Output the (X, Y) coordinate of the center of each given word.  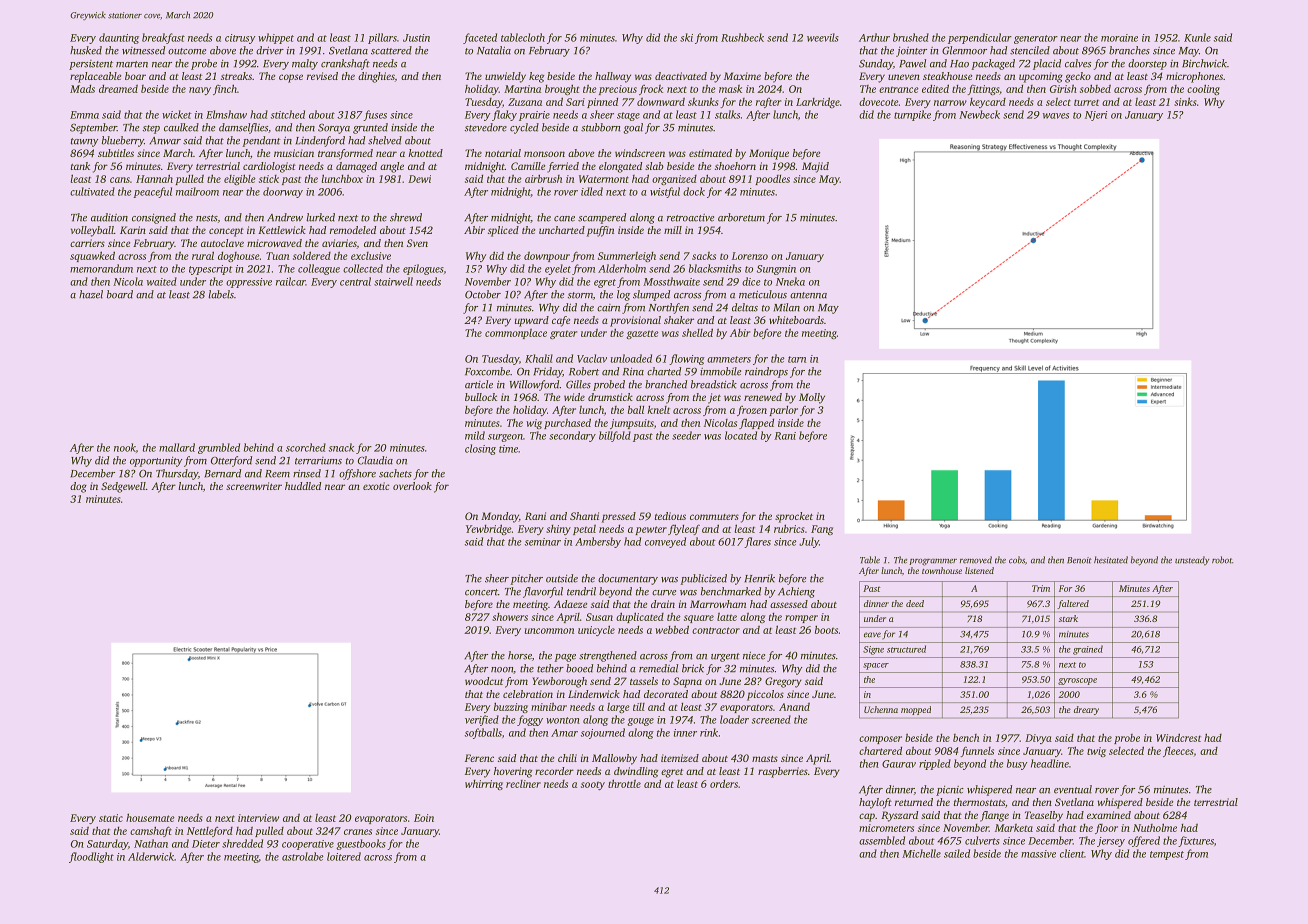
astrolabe (302, 856)
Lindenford (320, 141)
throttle (624, 783)
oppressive (249, 283)
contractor (716, 630)
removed (976, 560)
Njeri (1096, 116)
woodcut (484, 681)
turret (1086, 102)
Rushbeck (742, 37)
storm (580, 295)
